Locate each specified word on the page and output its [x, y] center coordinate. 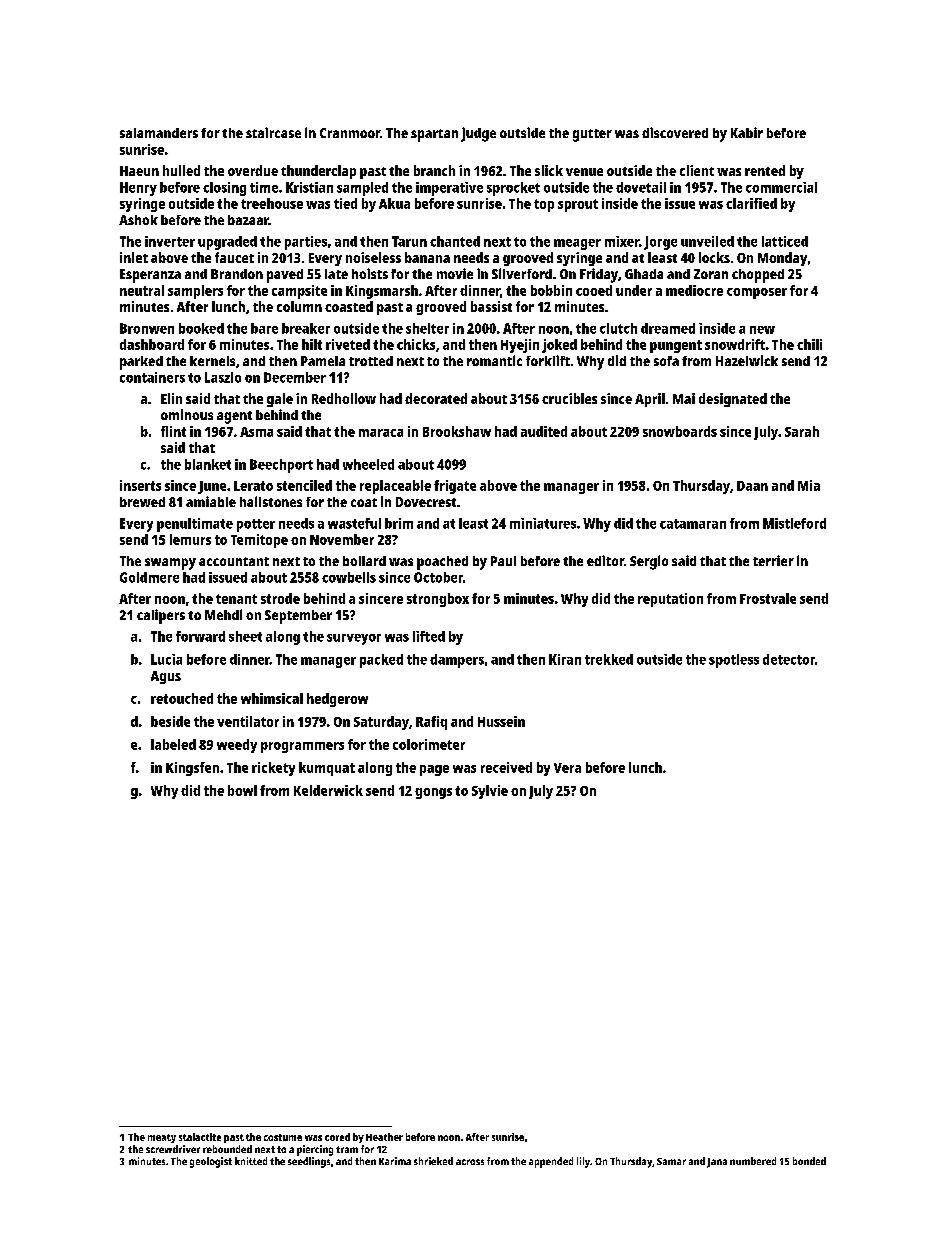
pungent [676, 346]
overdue [253, 170]
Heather [384, 1137]
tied [345, 203]
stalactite [200, 1137]
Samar [671, 1161]
